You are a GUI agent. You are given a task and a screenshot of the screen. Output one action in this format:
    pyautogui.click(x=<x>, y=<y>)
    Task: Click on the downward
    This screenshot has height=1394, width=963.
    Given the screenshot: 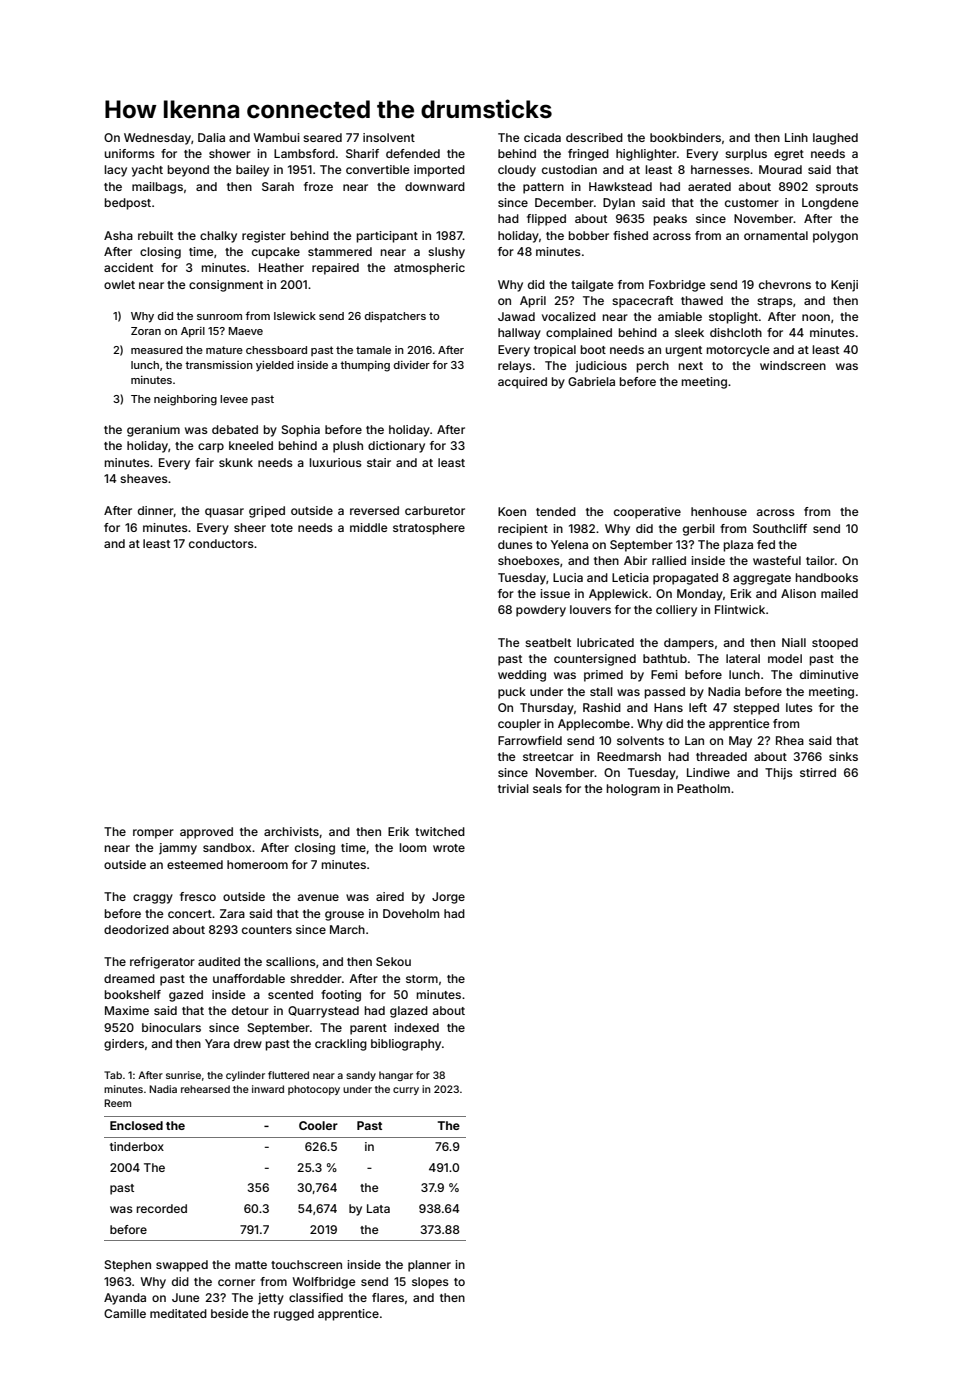 What is the action you would take?
    pyautogui.click(x=435, y=186)
